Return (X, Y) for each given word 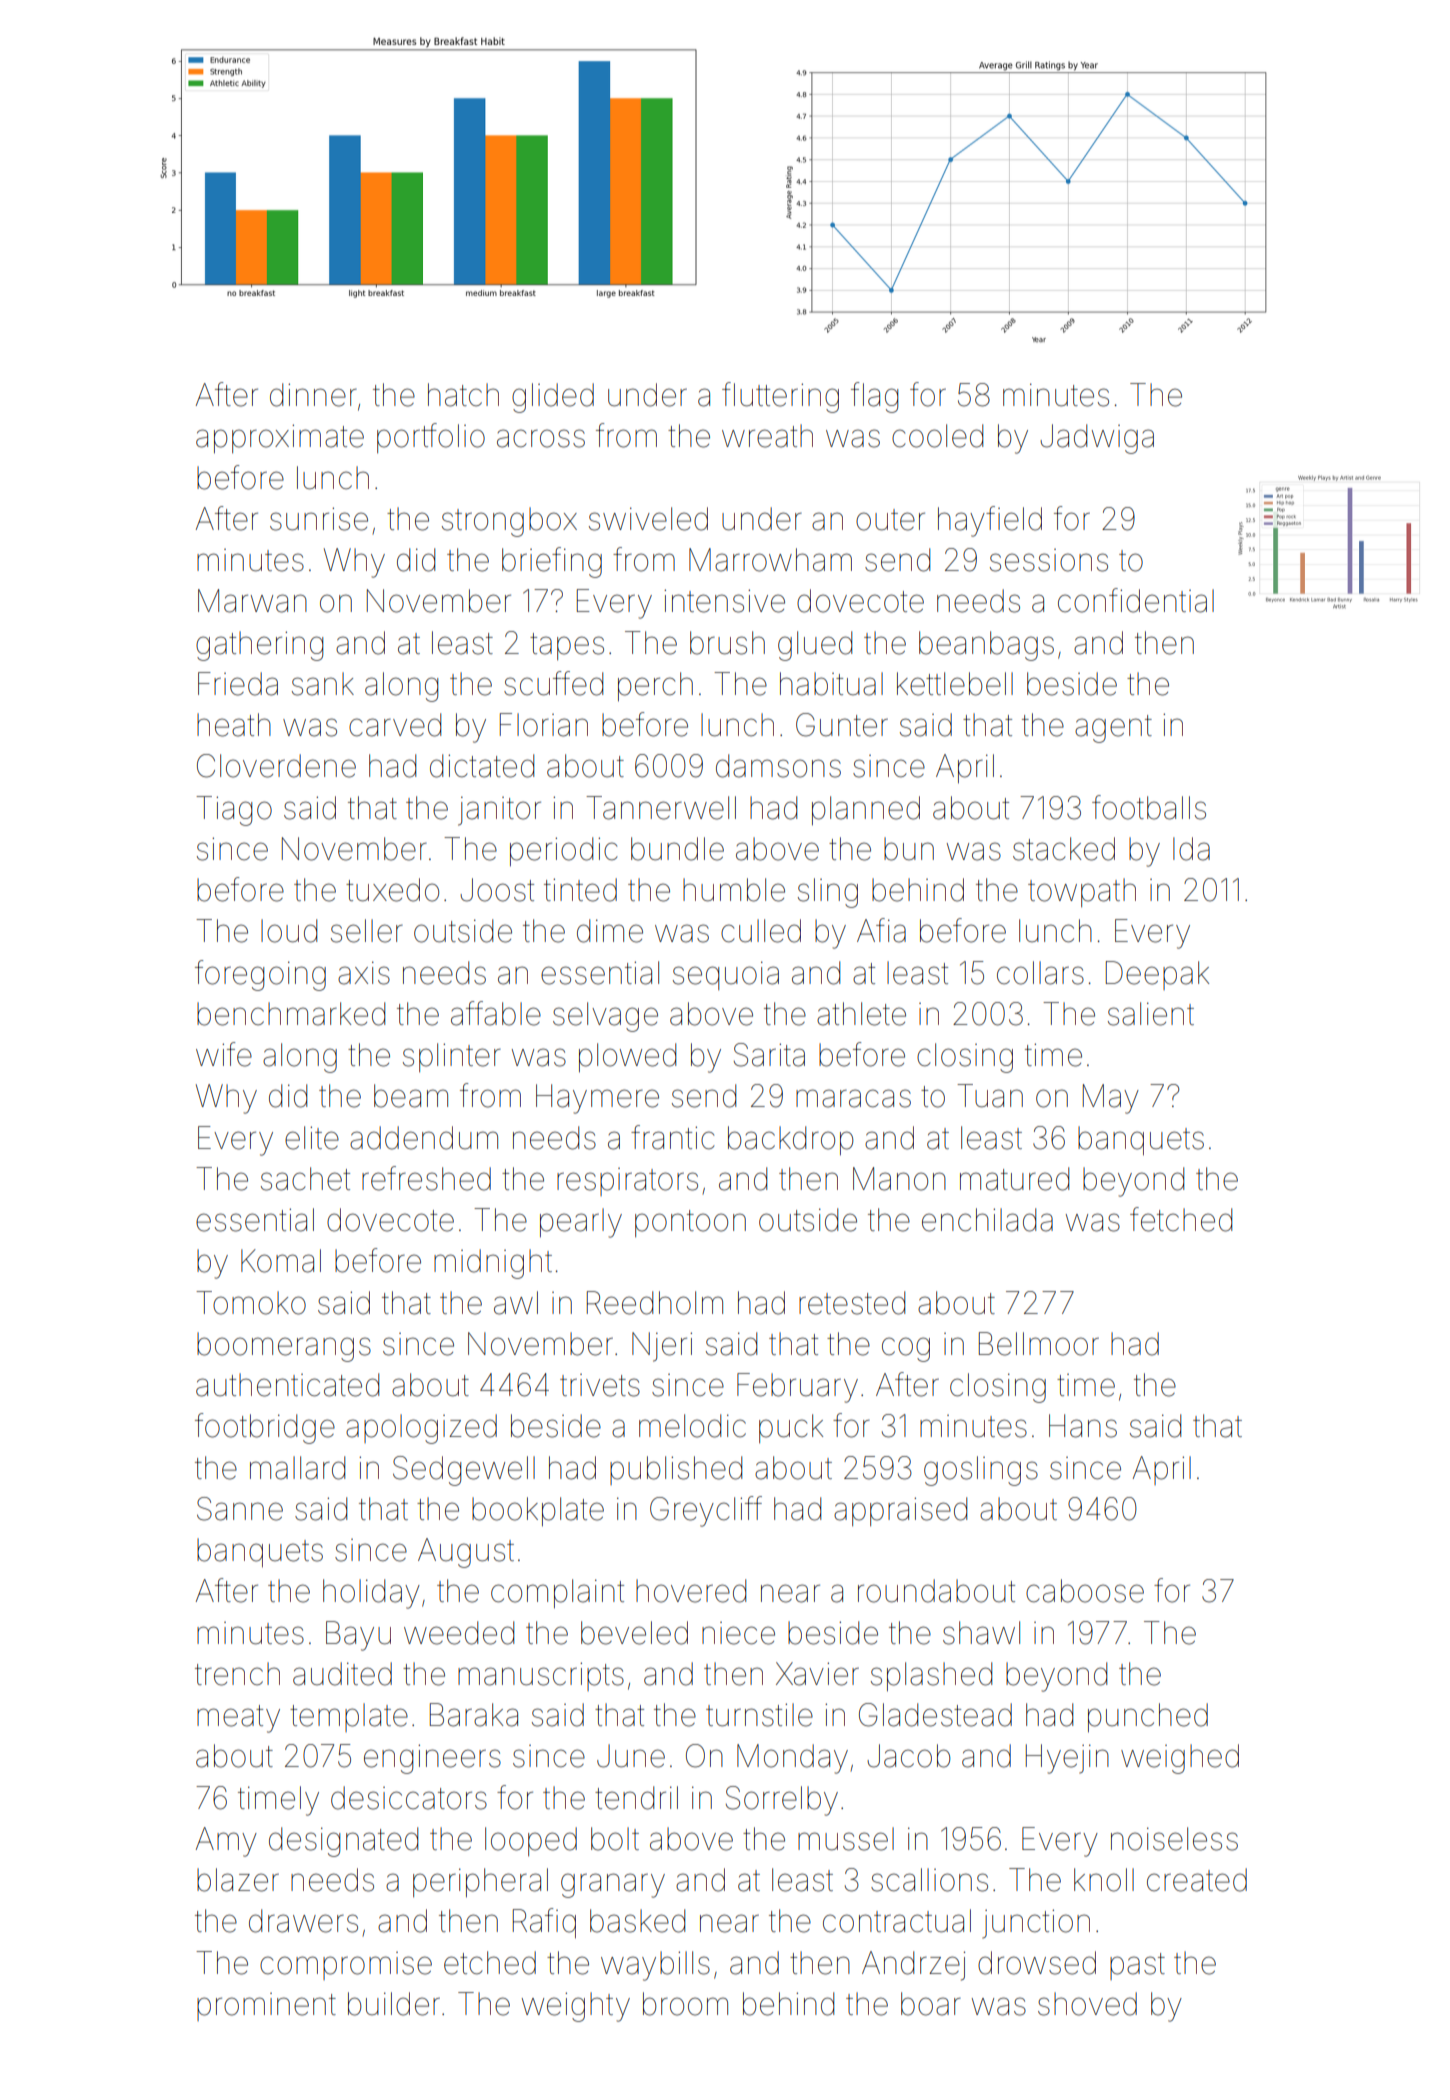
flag (874, 397)
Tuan (990, 1096)
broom (685, 2004)
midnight (493, 1264)
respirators (627, 1182)
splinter (452, 1057)
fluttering (780, 397)
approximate (280, 438)
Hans (1083, 1426)
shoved (1087, 2004)
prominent (266, 2007)
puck (791, 1428)
